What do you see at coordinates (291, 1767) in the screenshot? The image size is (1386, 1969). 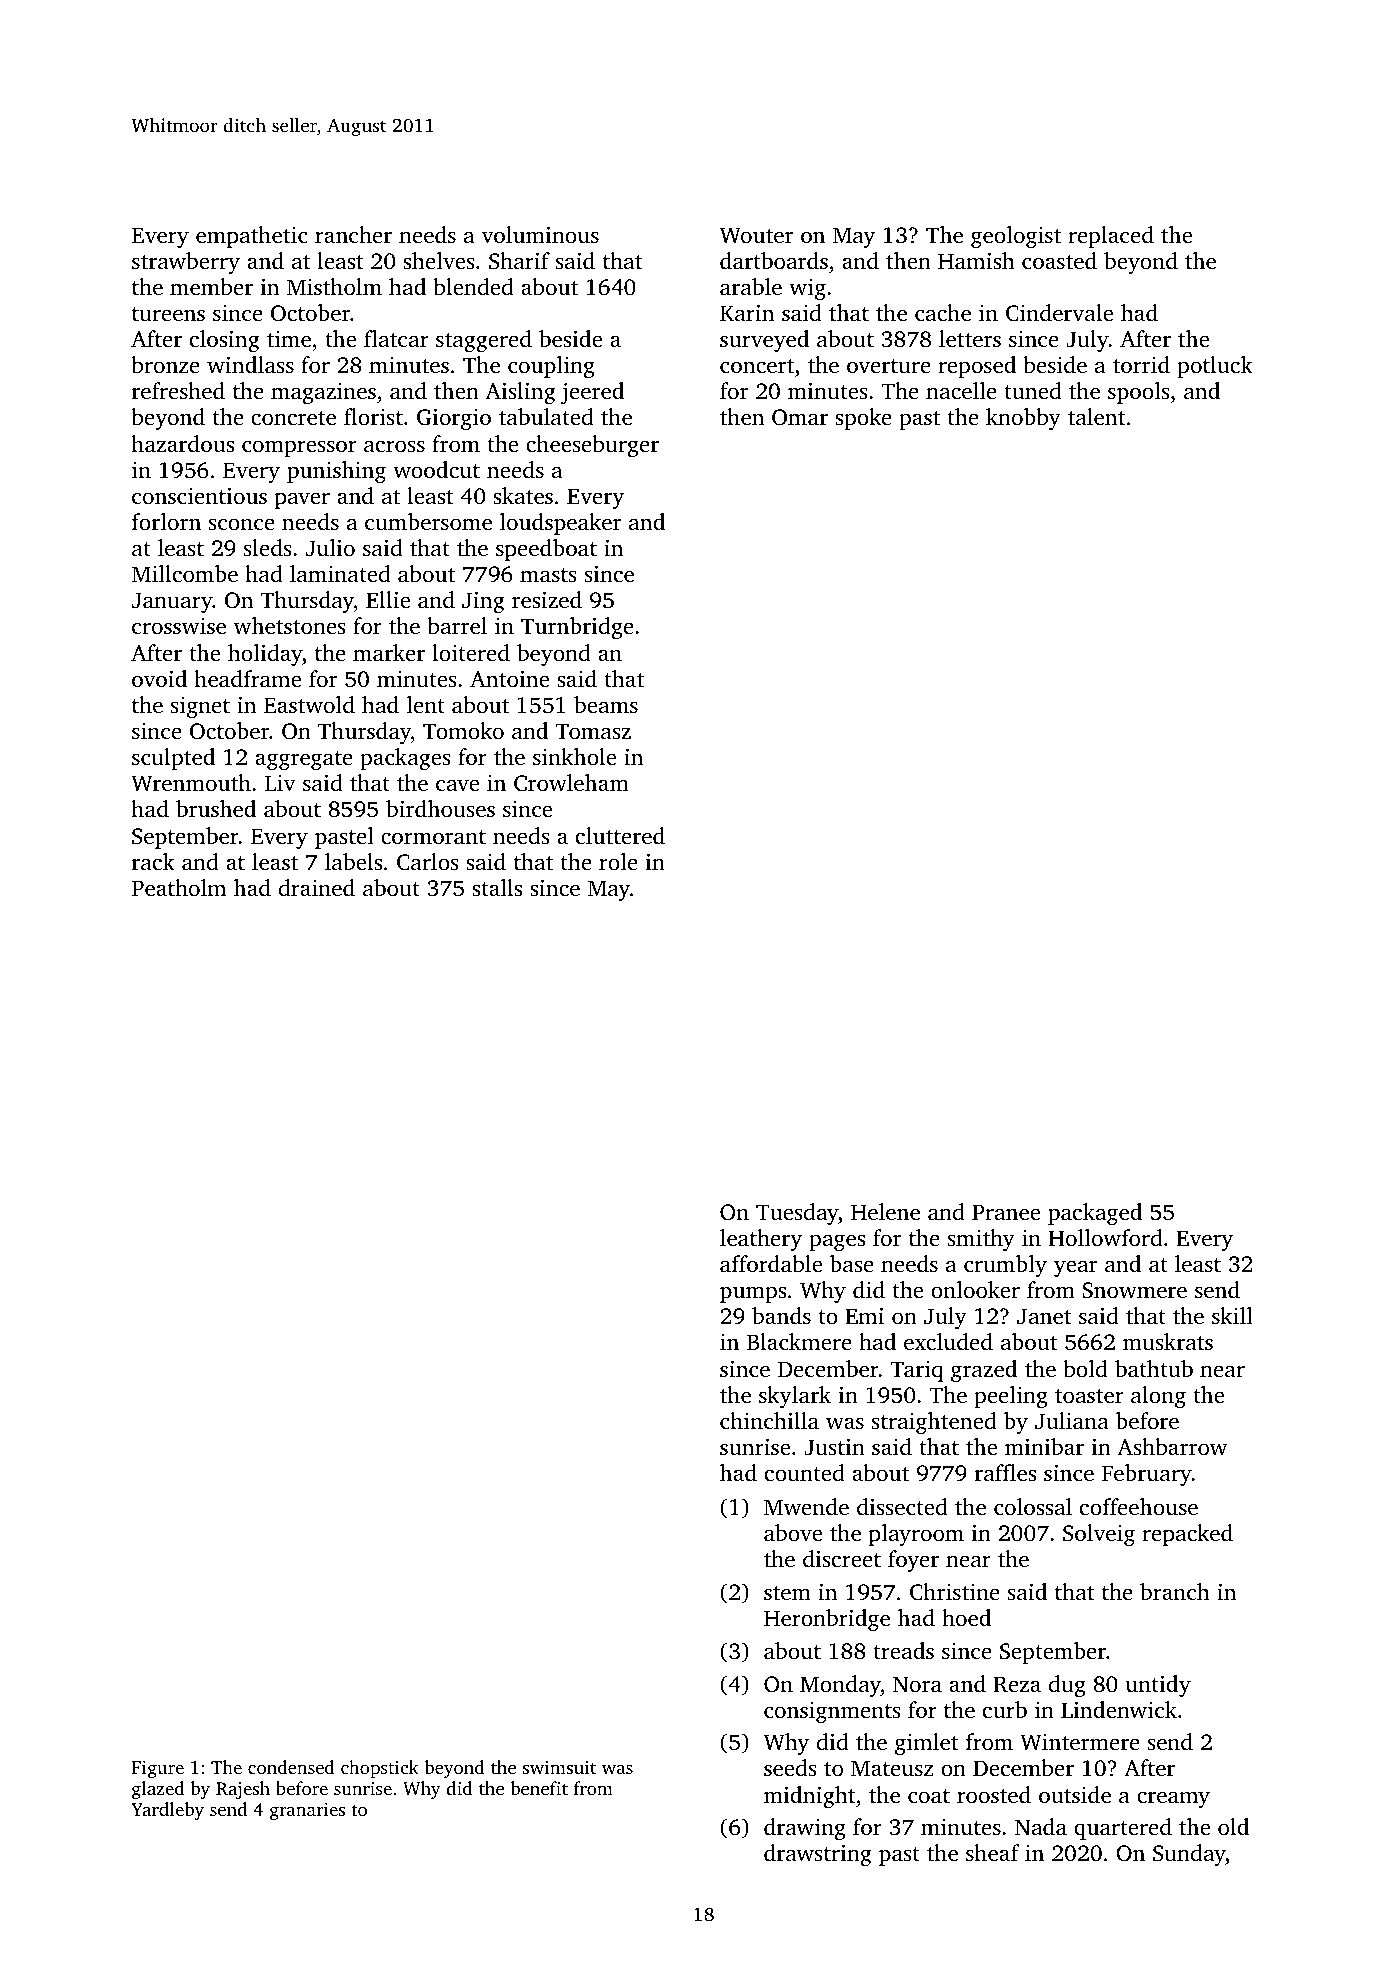 I see `condensed` at bounding box center [291, 1767].
